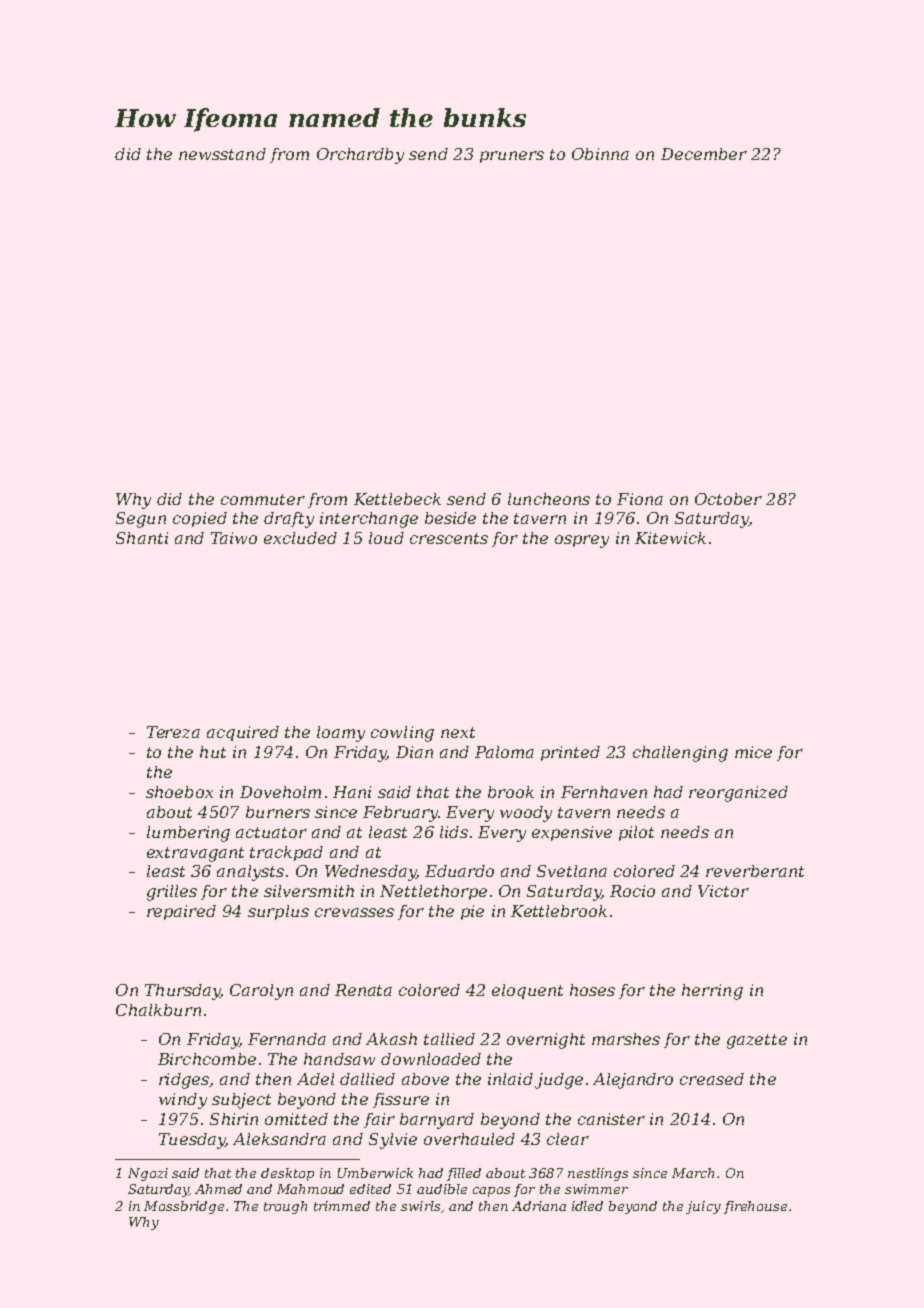 Image resolution: width=924 pixels, height=1308 pixels. I want to click on Taiwo, so click(234, 538).
